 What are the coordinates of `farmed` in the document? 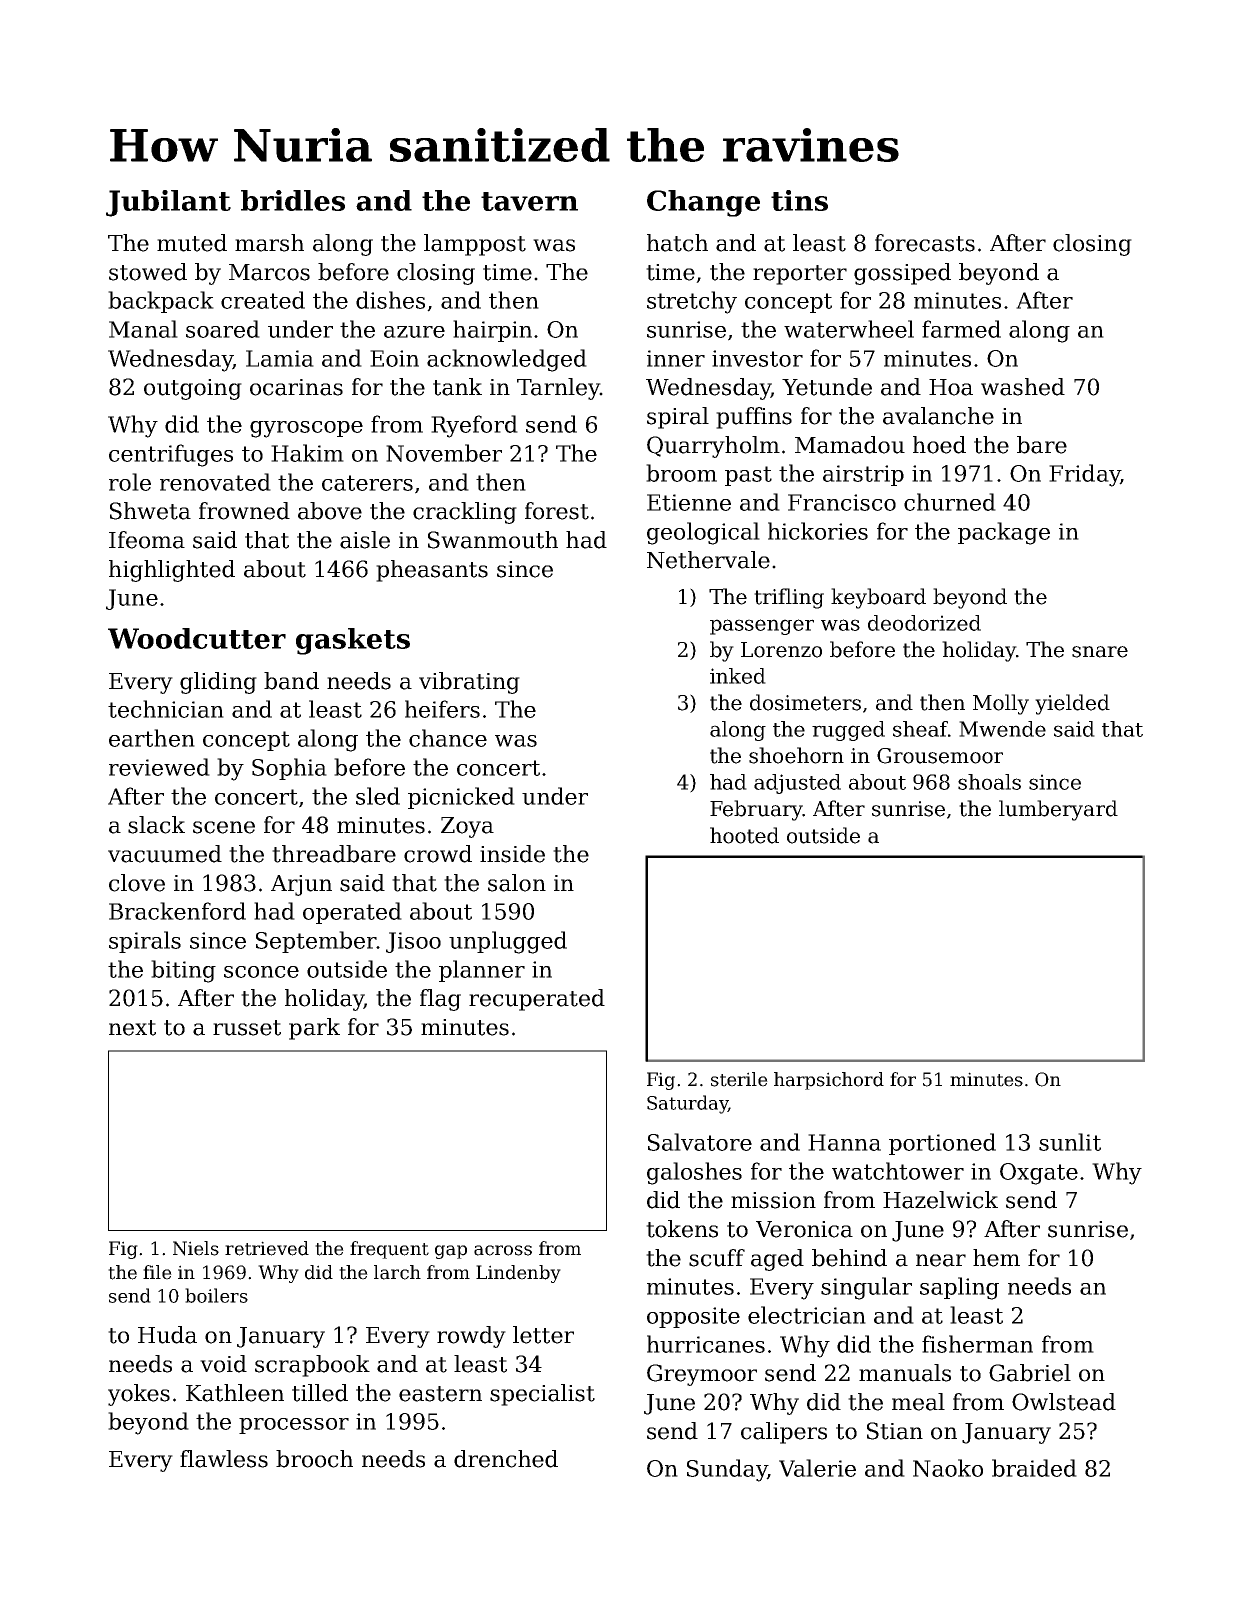 It's located at (961, 329).
